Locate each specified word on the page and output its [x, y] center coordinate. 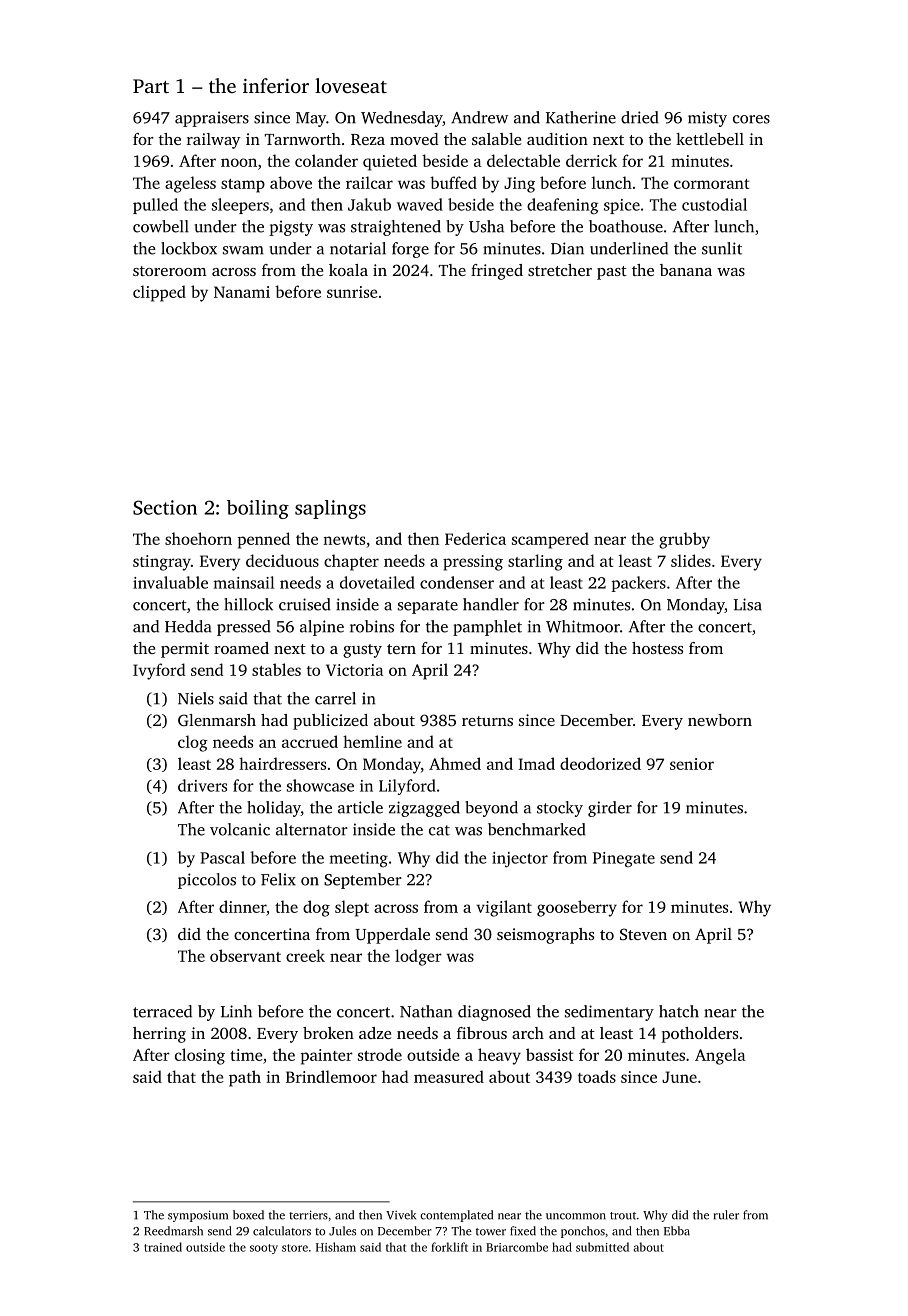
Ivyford [159, 671]
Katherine [581, 117]
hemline [372, 741]
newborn [720, 720]
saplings [330, 509]
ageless [190, 184]
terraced [162, 1011]
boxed [248, 1215]
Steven [643, 934]
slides [691, 560]
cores [751, 119]
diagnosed [494, 1013]
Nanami [242, 292]
